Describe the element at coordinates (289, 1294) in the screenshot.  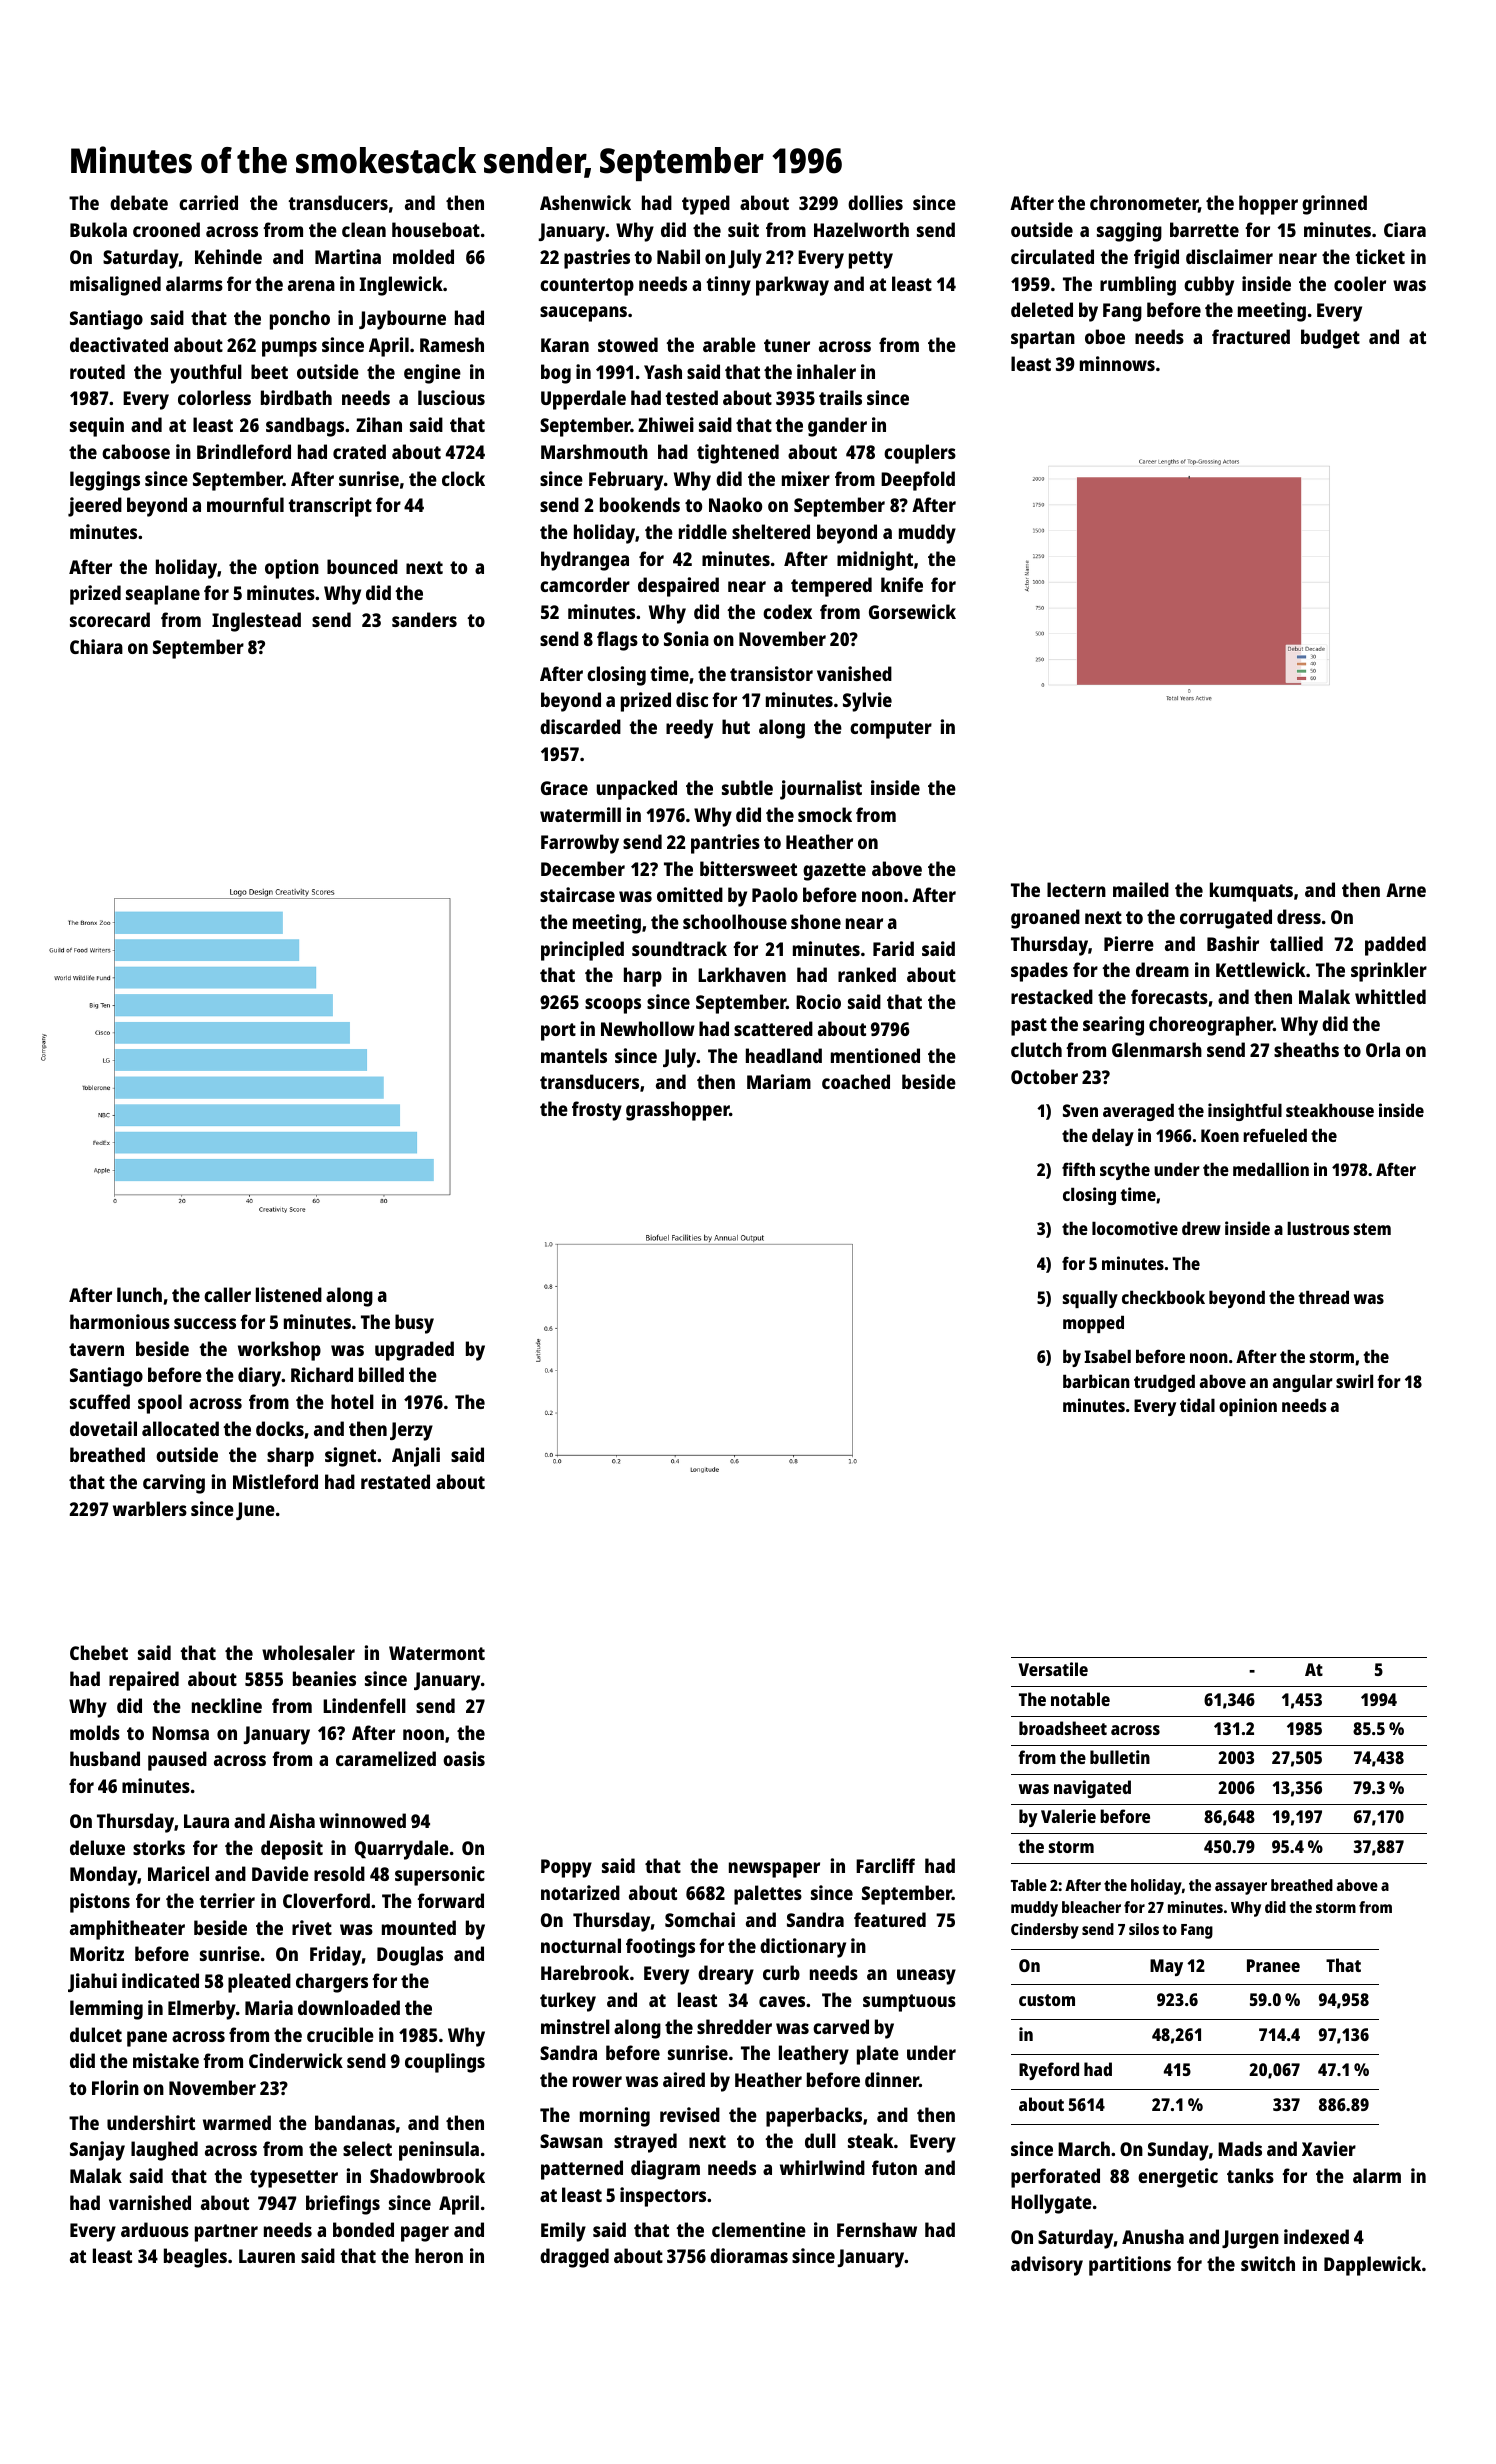
I see `listened` at that location.
